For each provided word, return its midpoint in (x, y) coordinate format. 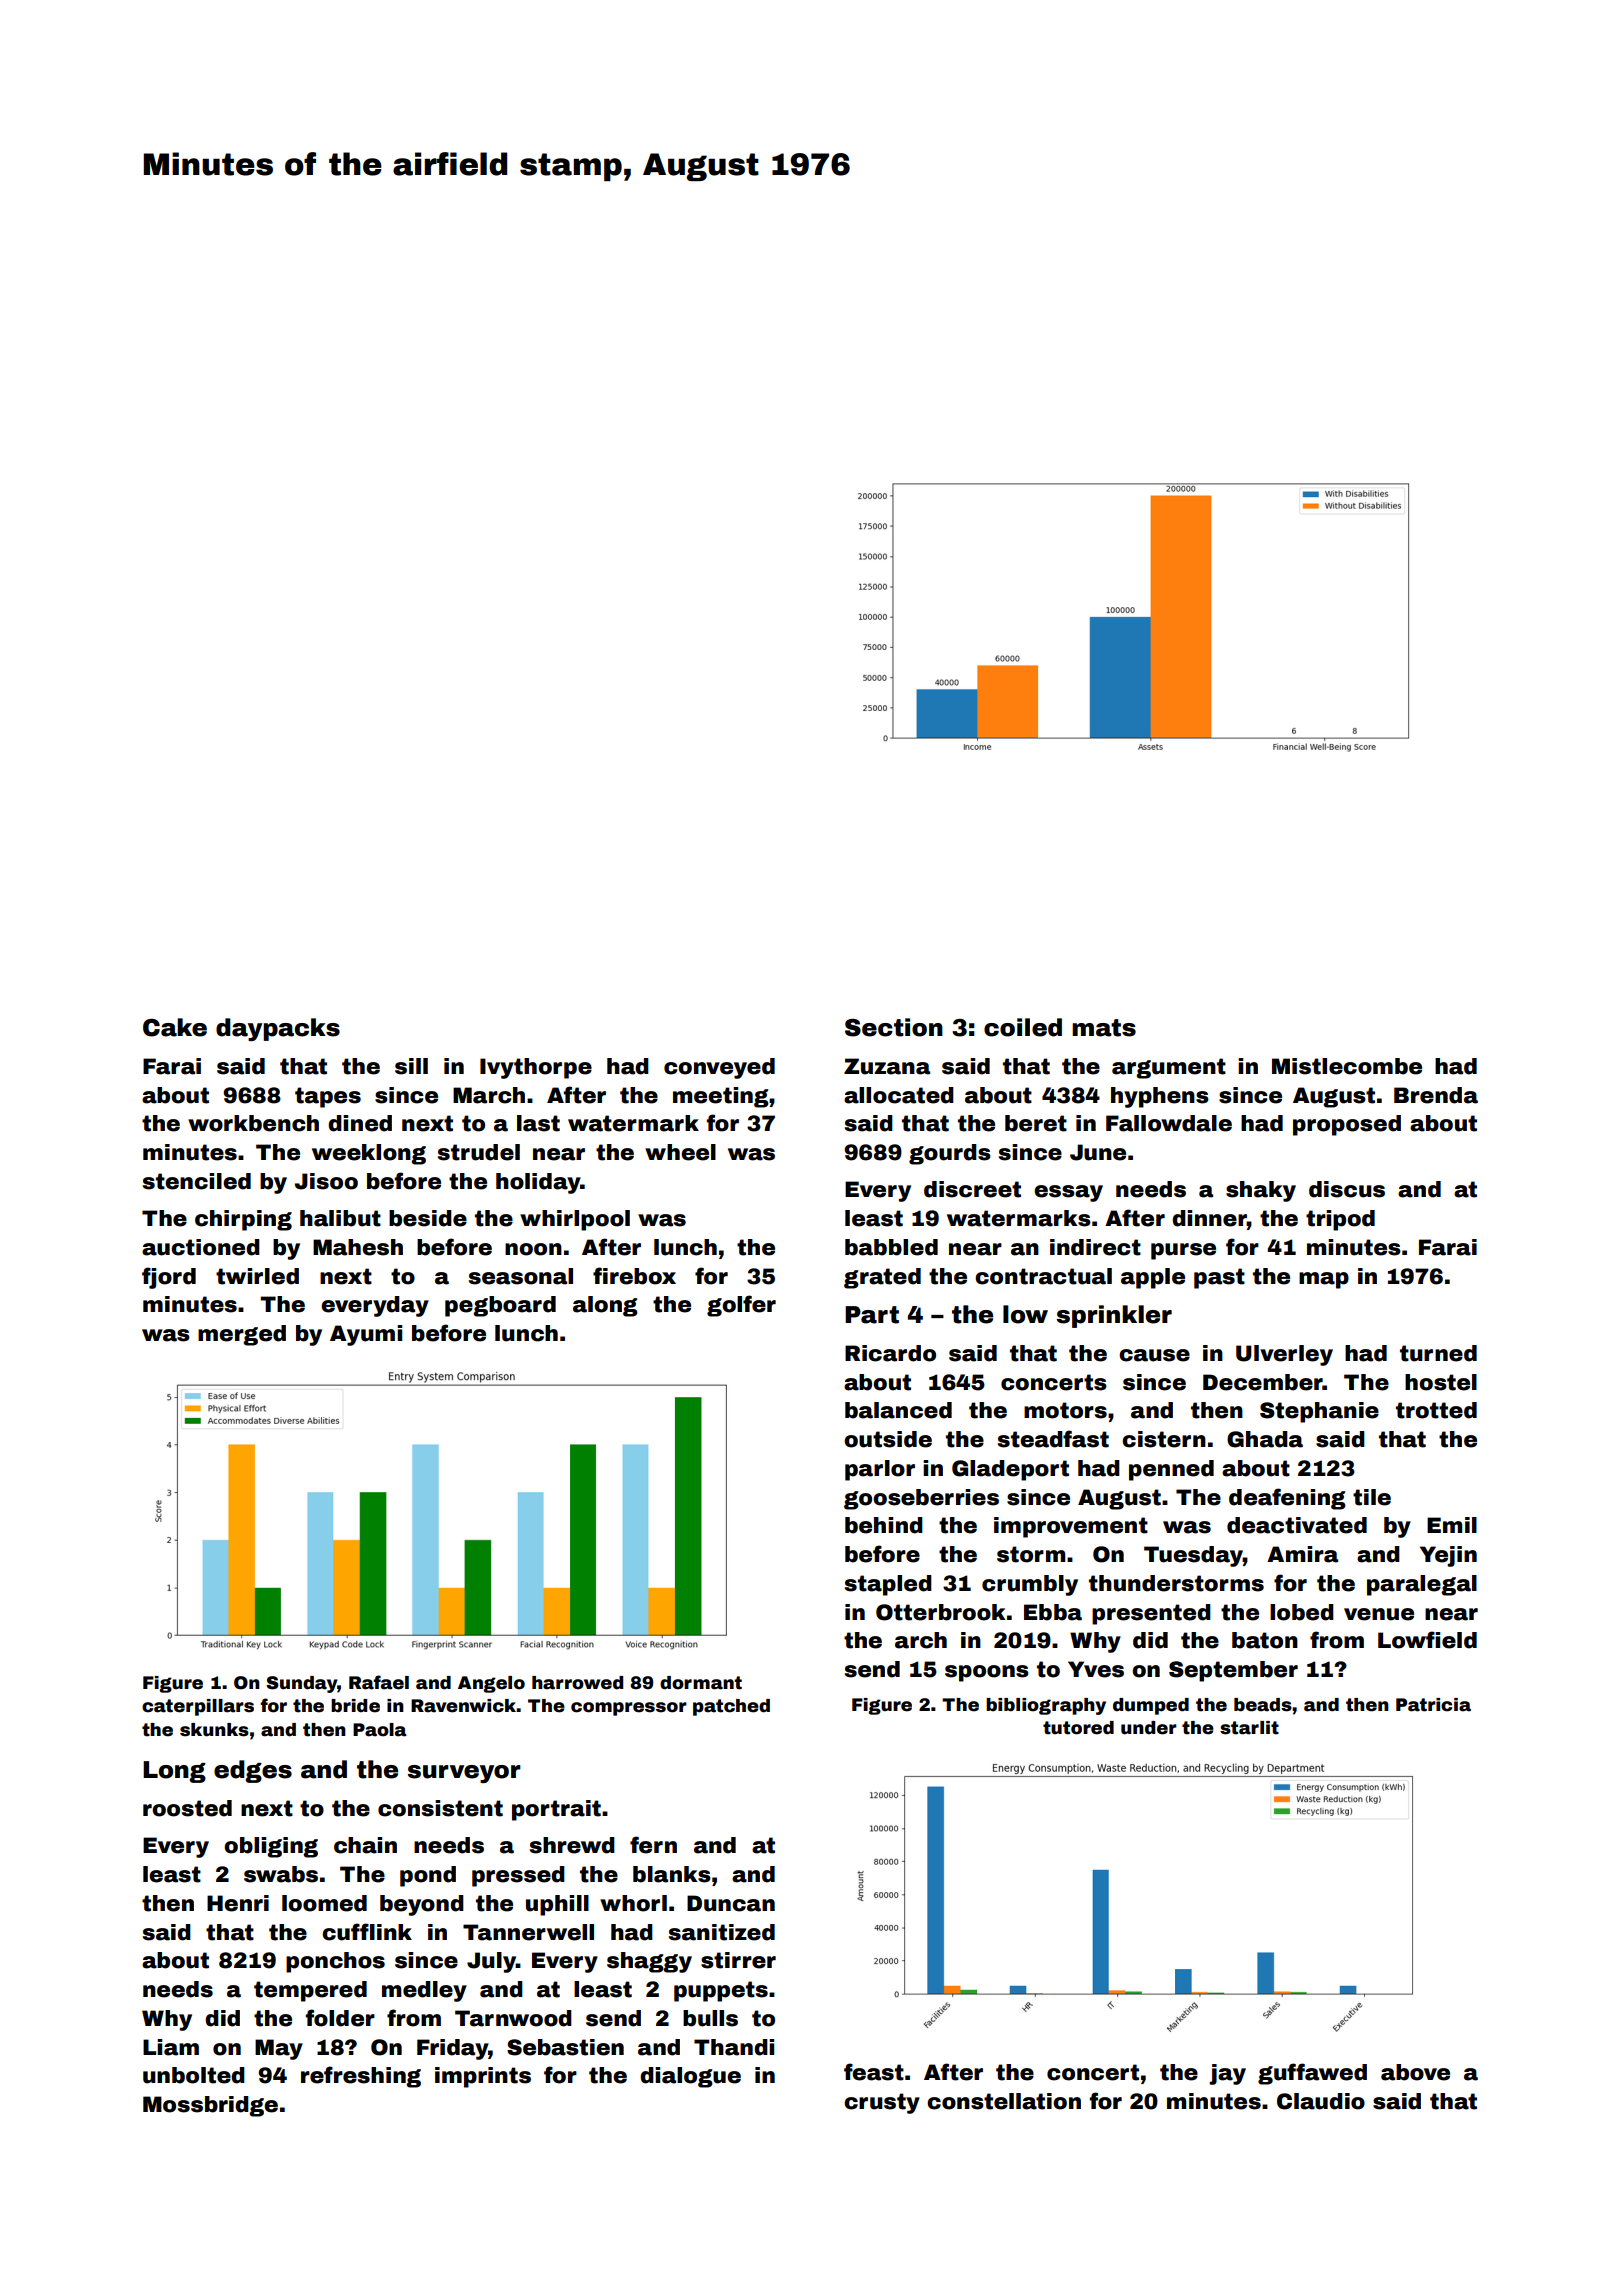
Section (894, 1027)
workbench (253, 1123)
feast (874, 2072)
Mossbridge (210, 2106)
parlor (880, 1470)
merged (242, 1335)
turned (1438, 1353)
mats (1104, 1028)
